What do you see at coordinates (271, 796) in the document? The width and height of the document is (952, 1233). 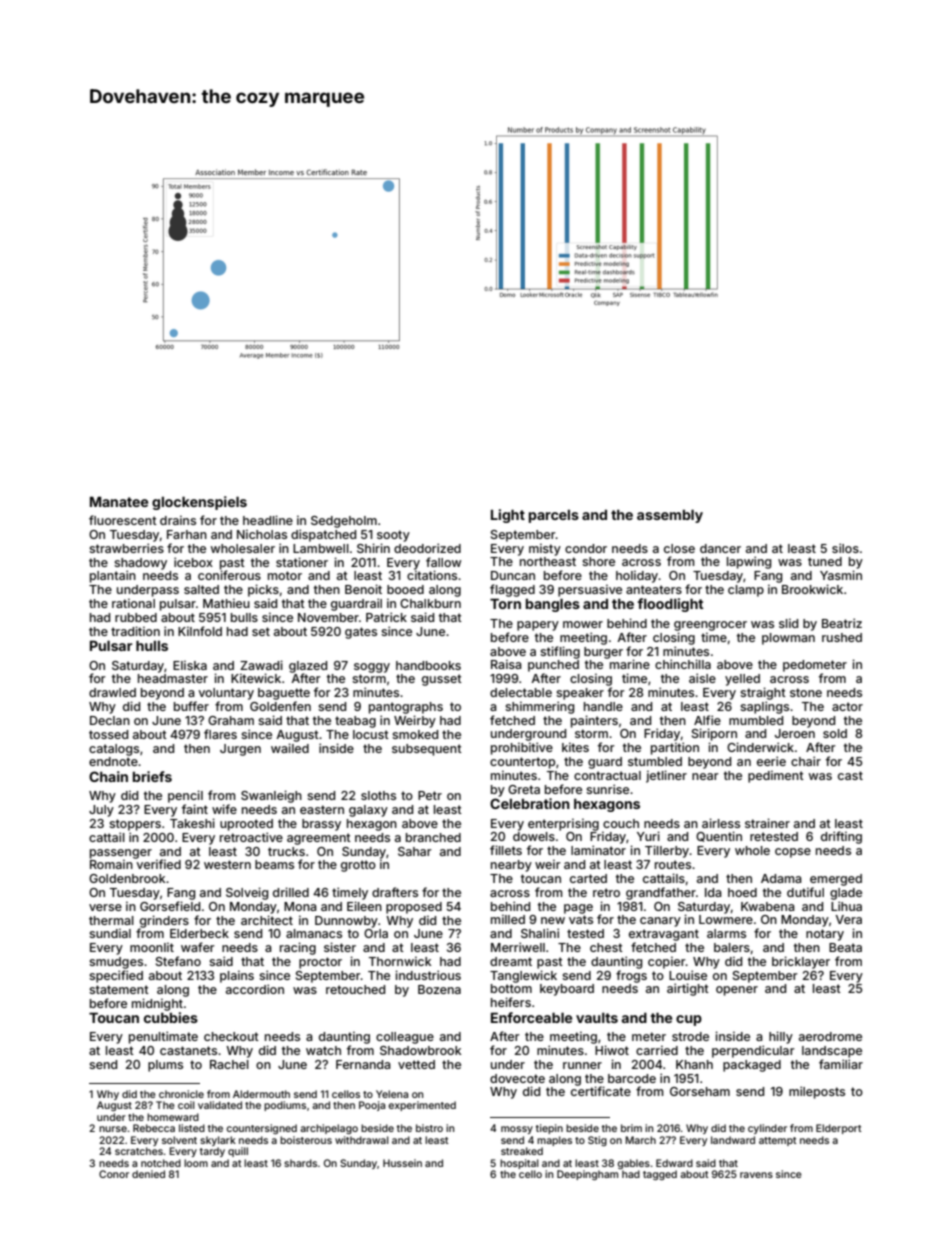 I see `Swanleigh` at bounding box center [271, 796].
